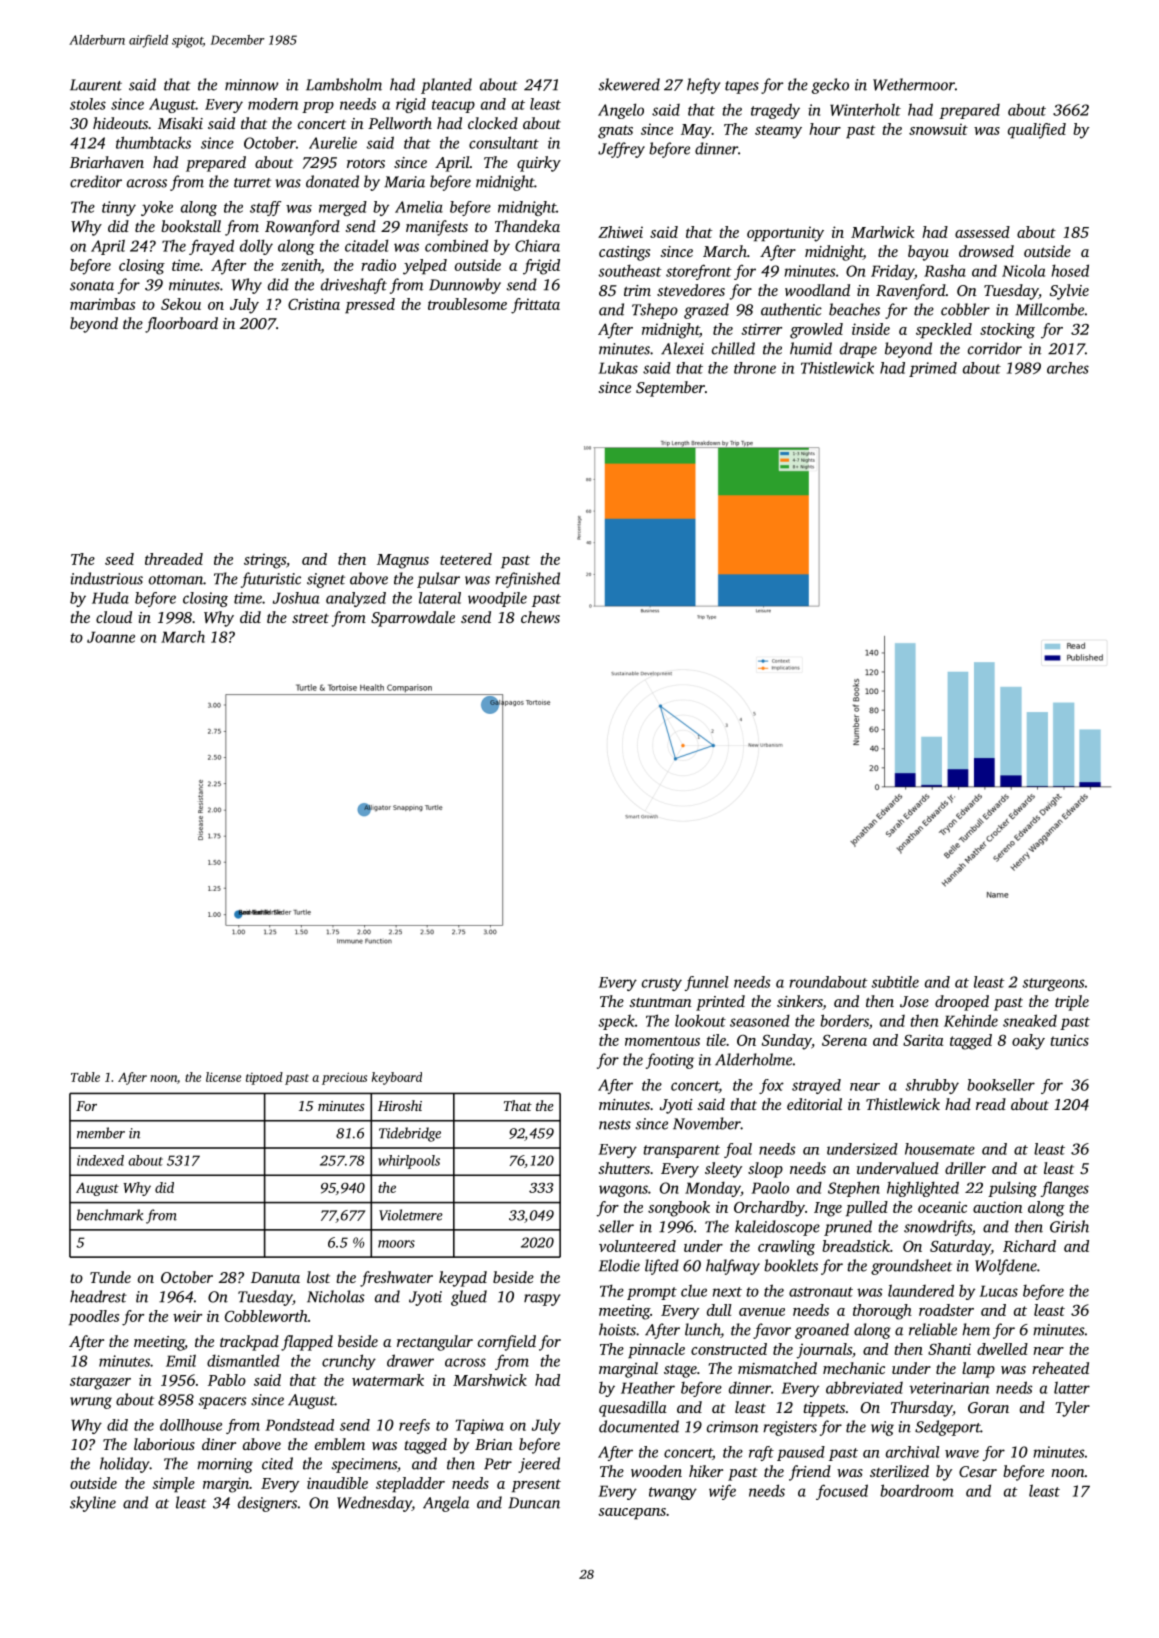 This screenshot has width=1159, height=1638. What do you see at coordinates (632, 1514) in the screenshot?
I see `saucepans` at bounding box center [632, 1514].
